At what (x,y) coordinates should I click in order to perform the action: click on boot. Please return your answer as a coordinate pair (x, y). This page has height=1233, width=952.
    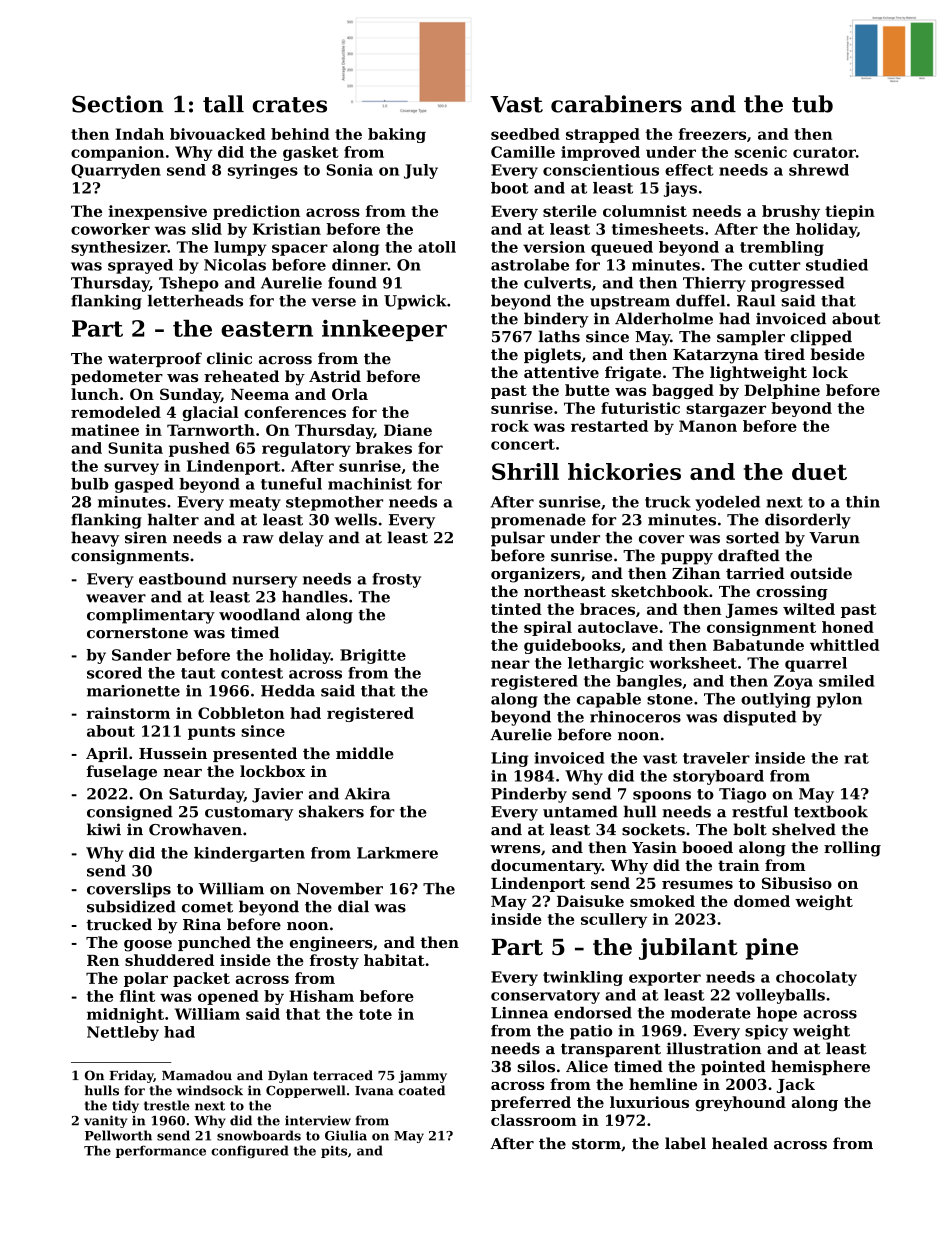
    Looking at the image, I should click on (509, 188).
